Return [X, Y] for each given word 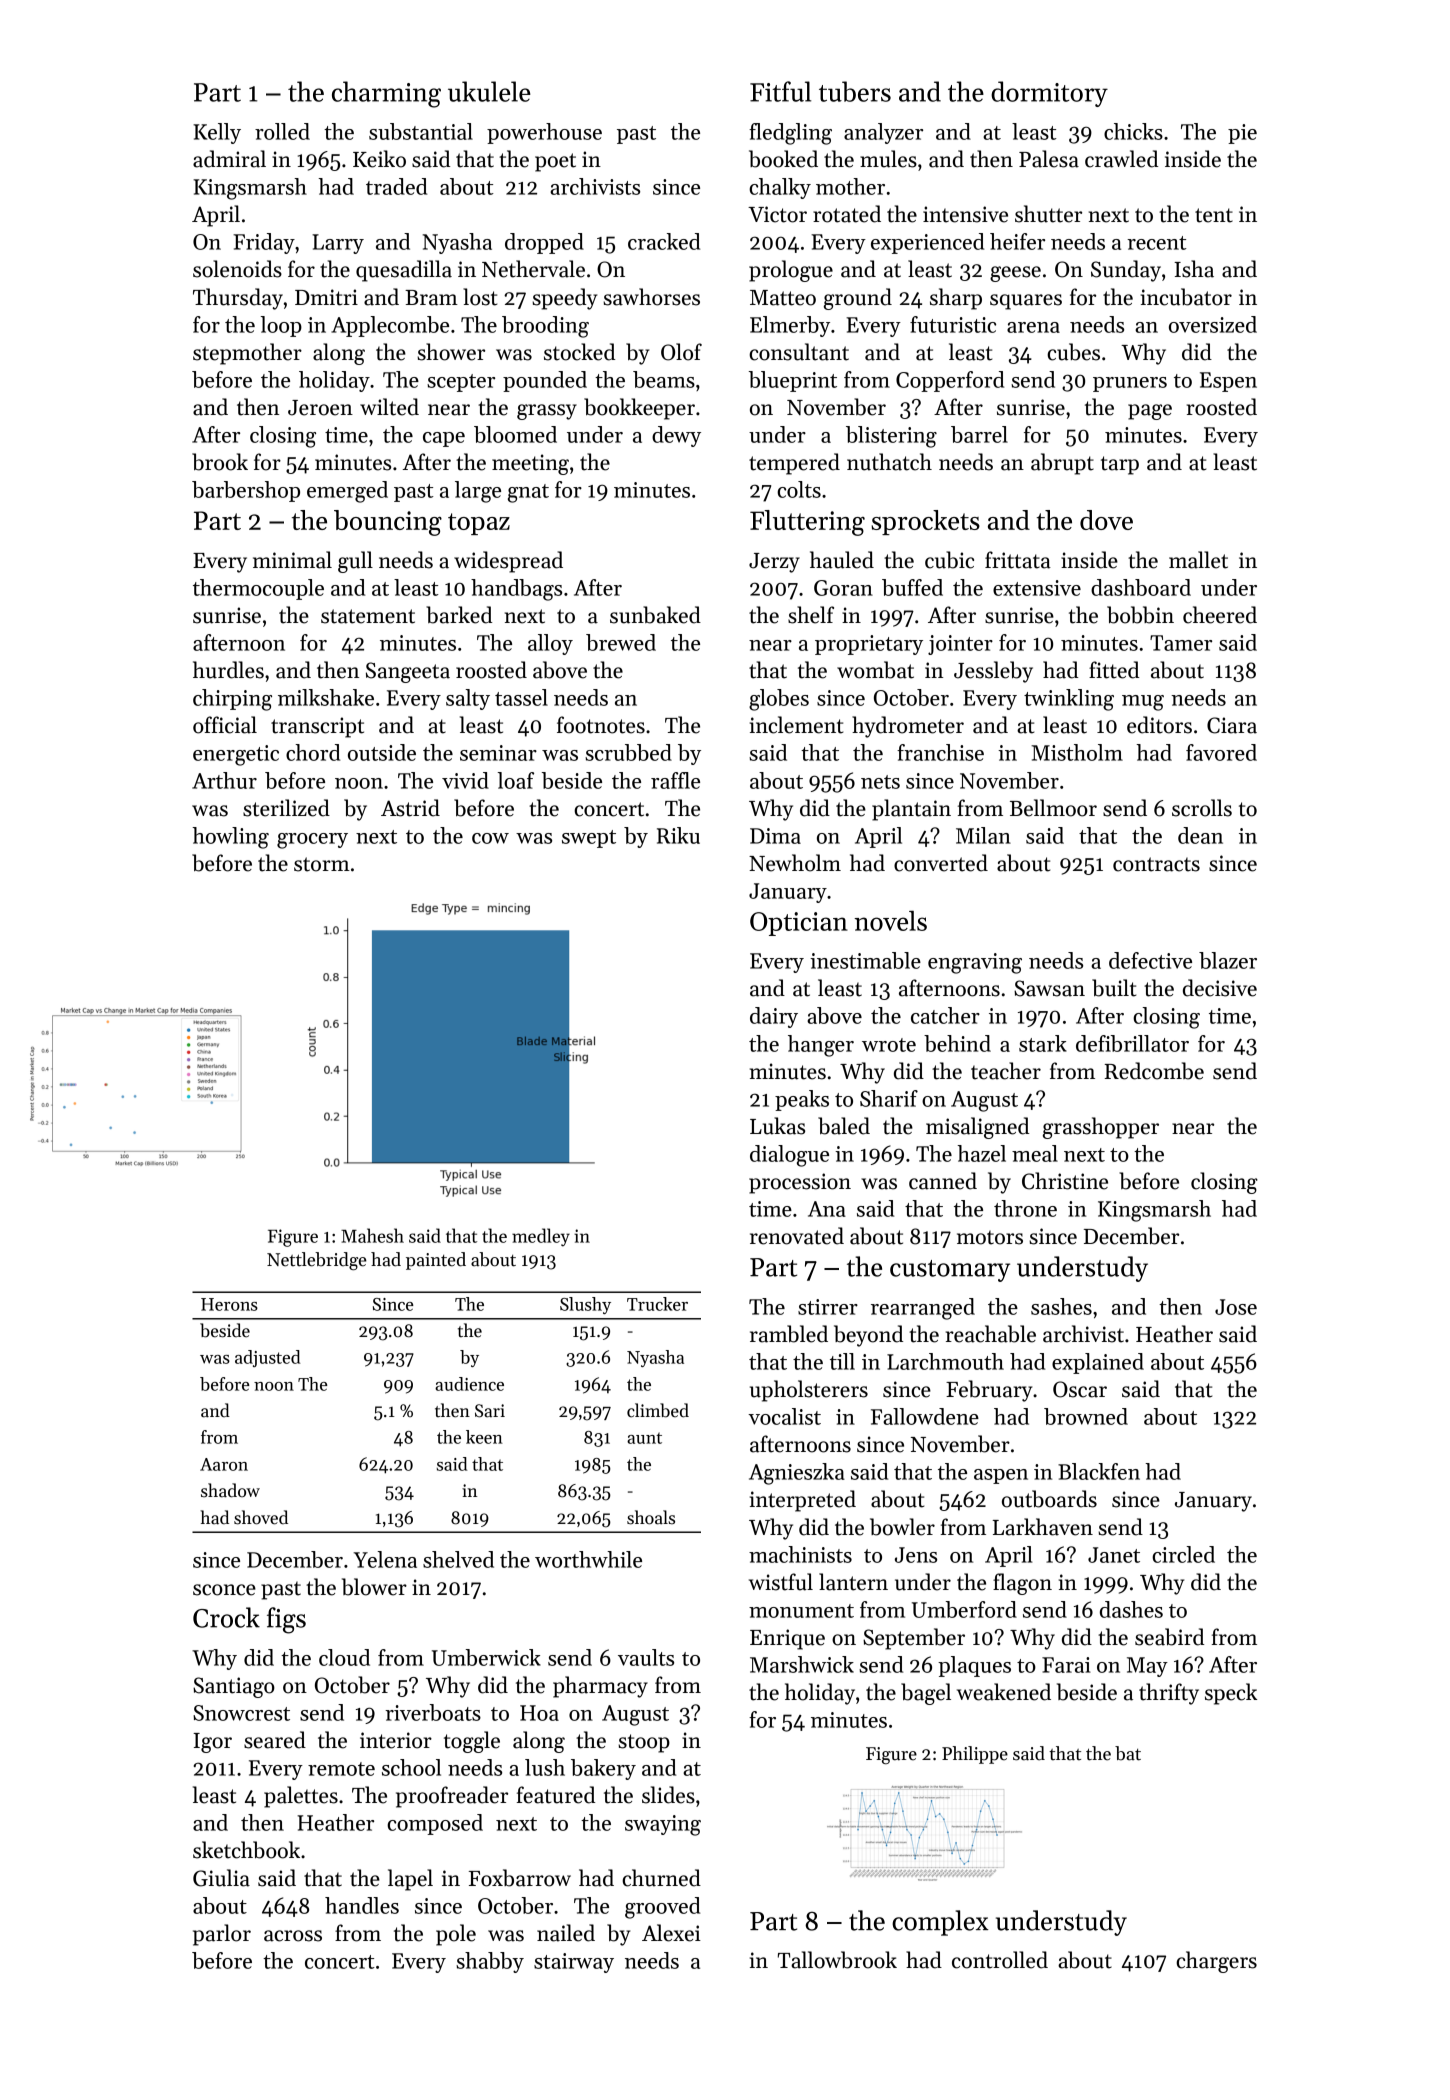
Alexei [671, 1933]
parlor [222, 1935]
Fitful [780, 91]
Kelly [217, 133]
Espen [1228, 382]
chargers [1216, 1962]
